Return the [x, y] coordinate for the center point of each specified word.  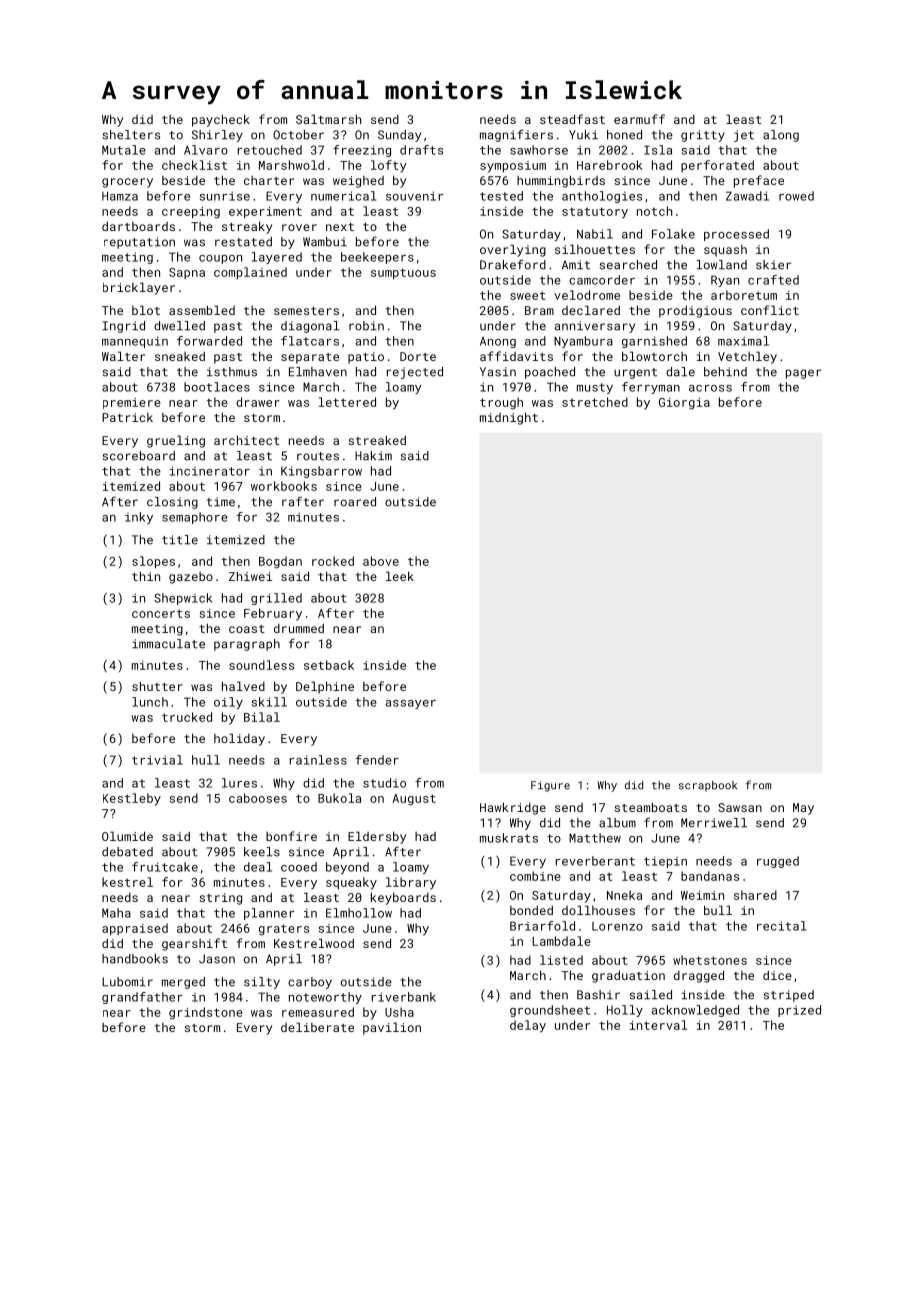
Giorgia [684, 404]
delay [528, 1026]
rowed [796, 196]
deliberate [317, 1027]
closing [172, 503]
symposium [513, 167]
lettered [347, 402]
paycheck [221, 120]
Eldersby [377, 837]
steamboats [650, 807]
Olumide [127, 836]
